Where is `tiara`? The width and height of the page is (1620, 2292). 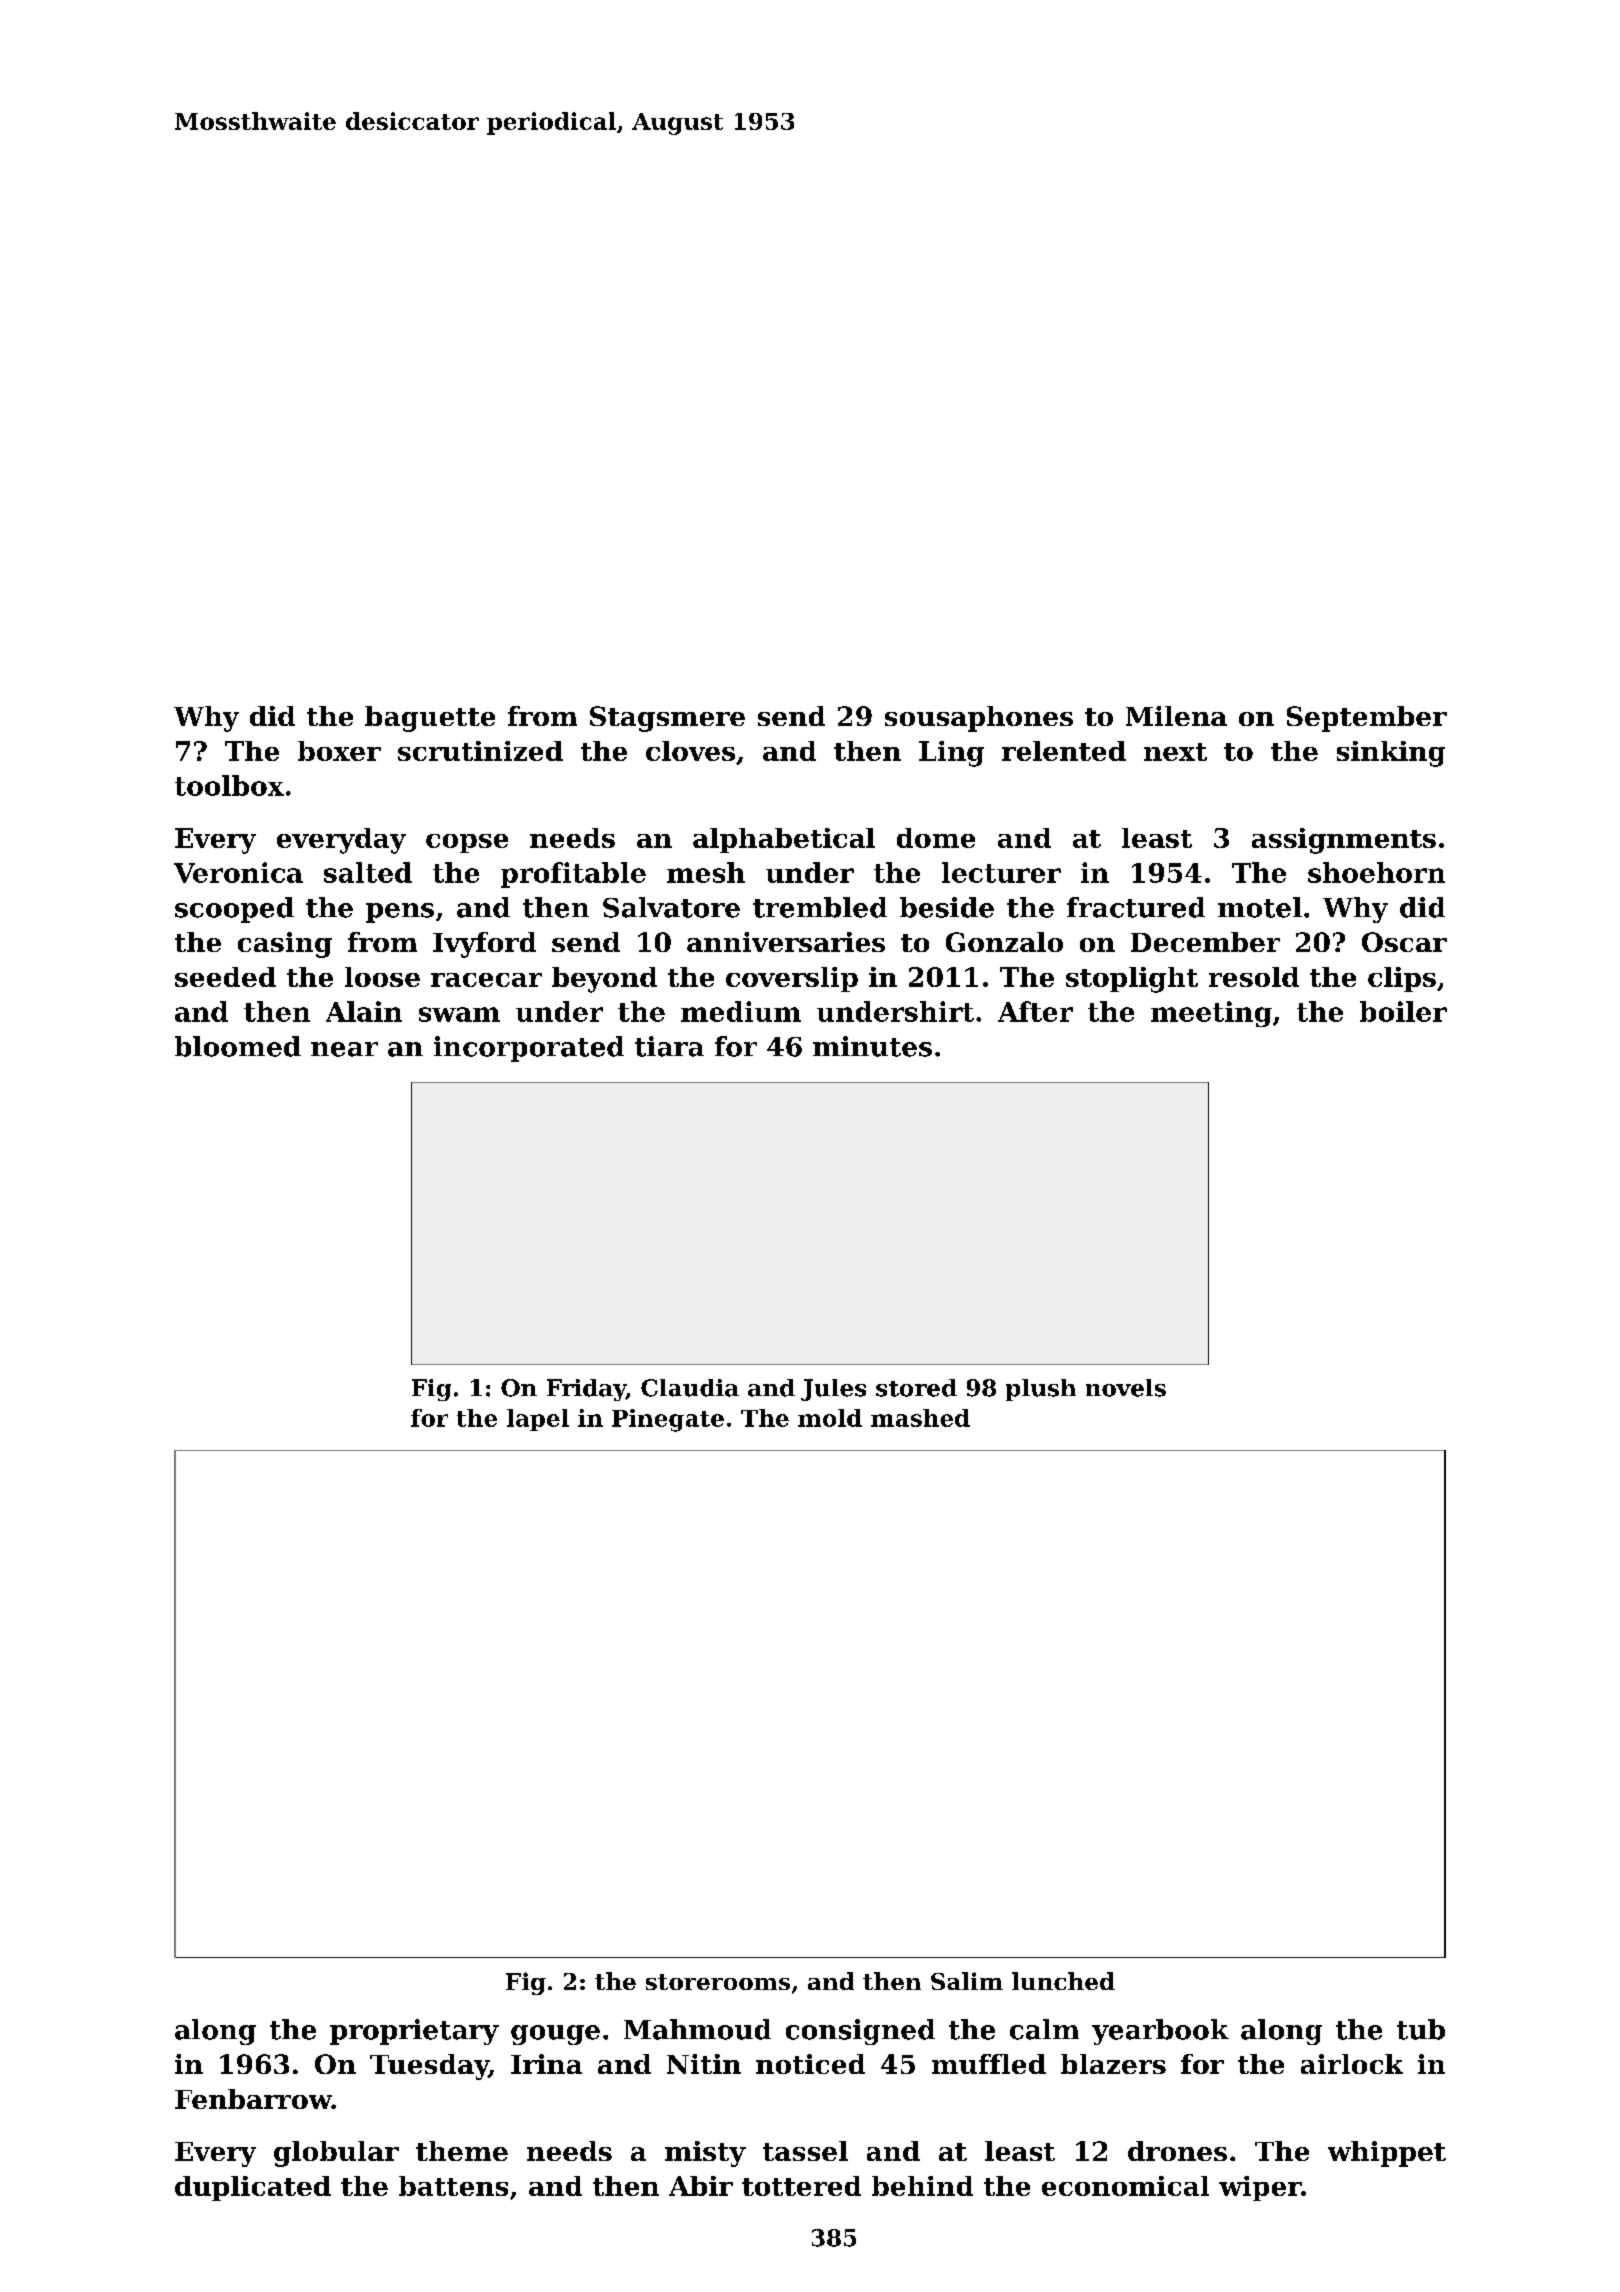
tiara is located at coordinates (669, 1046).
